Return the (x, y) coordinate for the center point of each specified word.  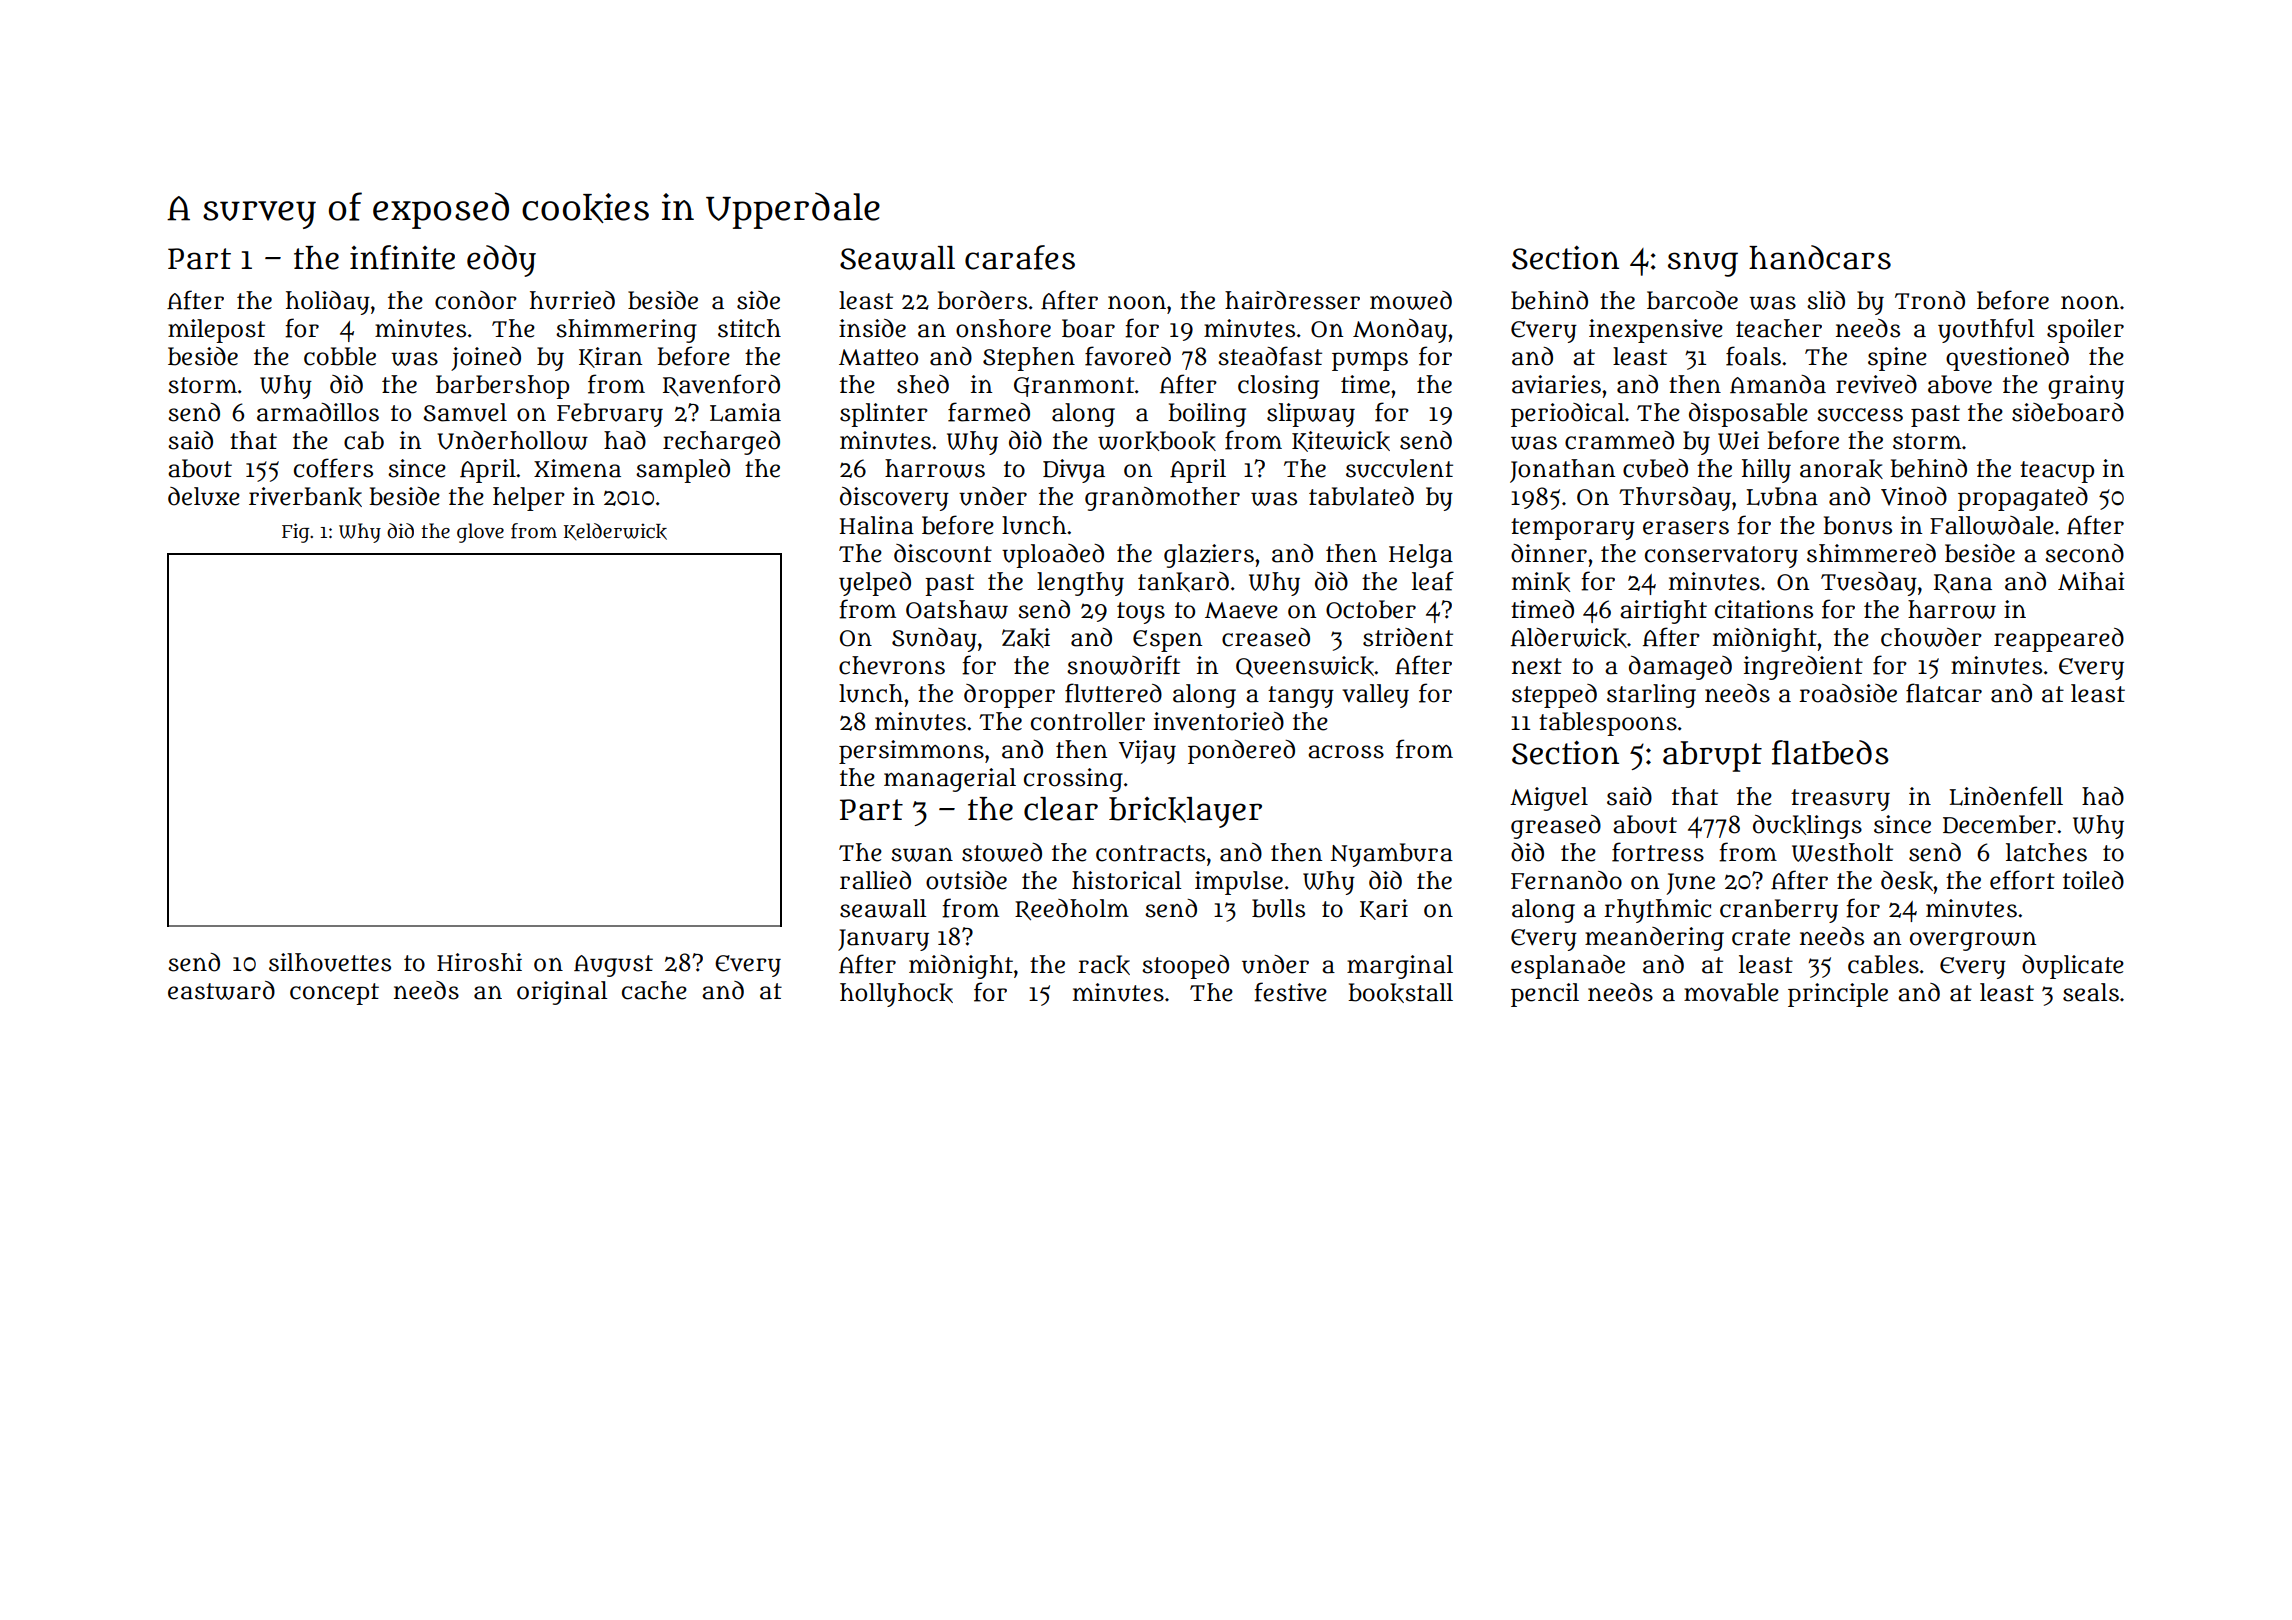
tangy (1301, 697)
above (1960, 384)
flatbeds (1830, 752)
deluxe (204, 496)
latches (2046, 852)
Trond (1930, 300)
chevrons (892, 665)
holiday (328, 303)
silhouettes (330, 962)
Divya (1074, 471)
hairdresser (1292, 300)
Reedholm (1072, 909)
